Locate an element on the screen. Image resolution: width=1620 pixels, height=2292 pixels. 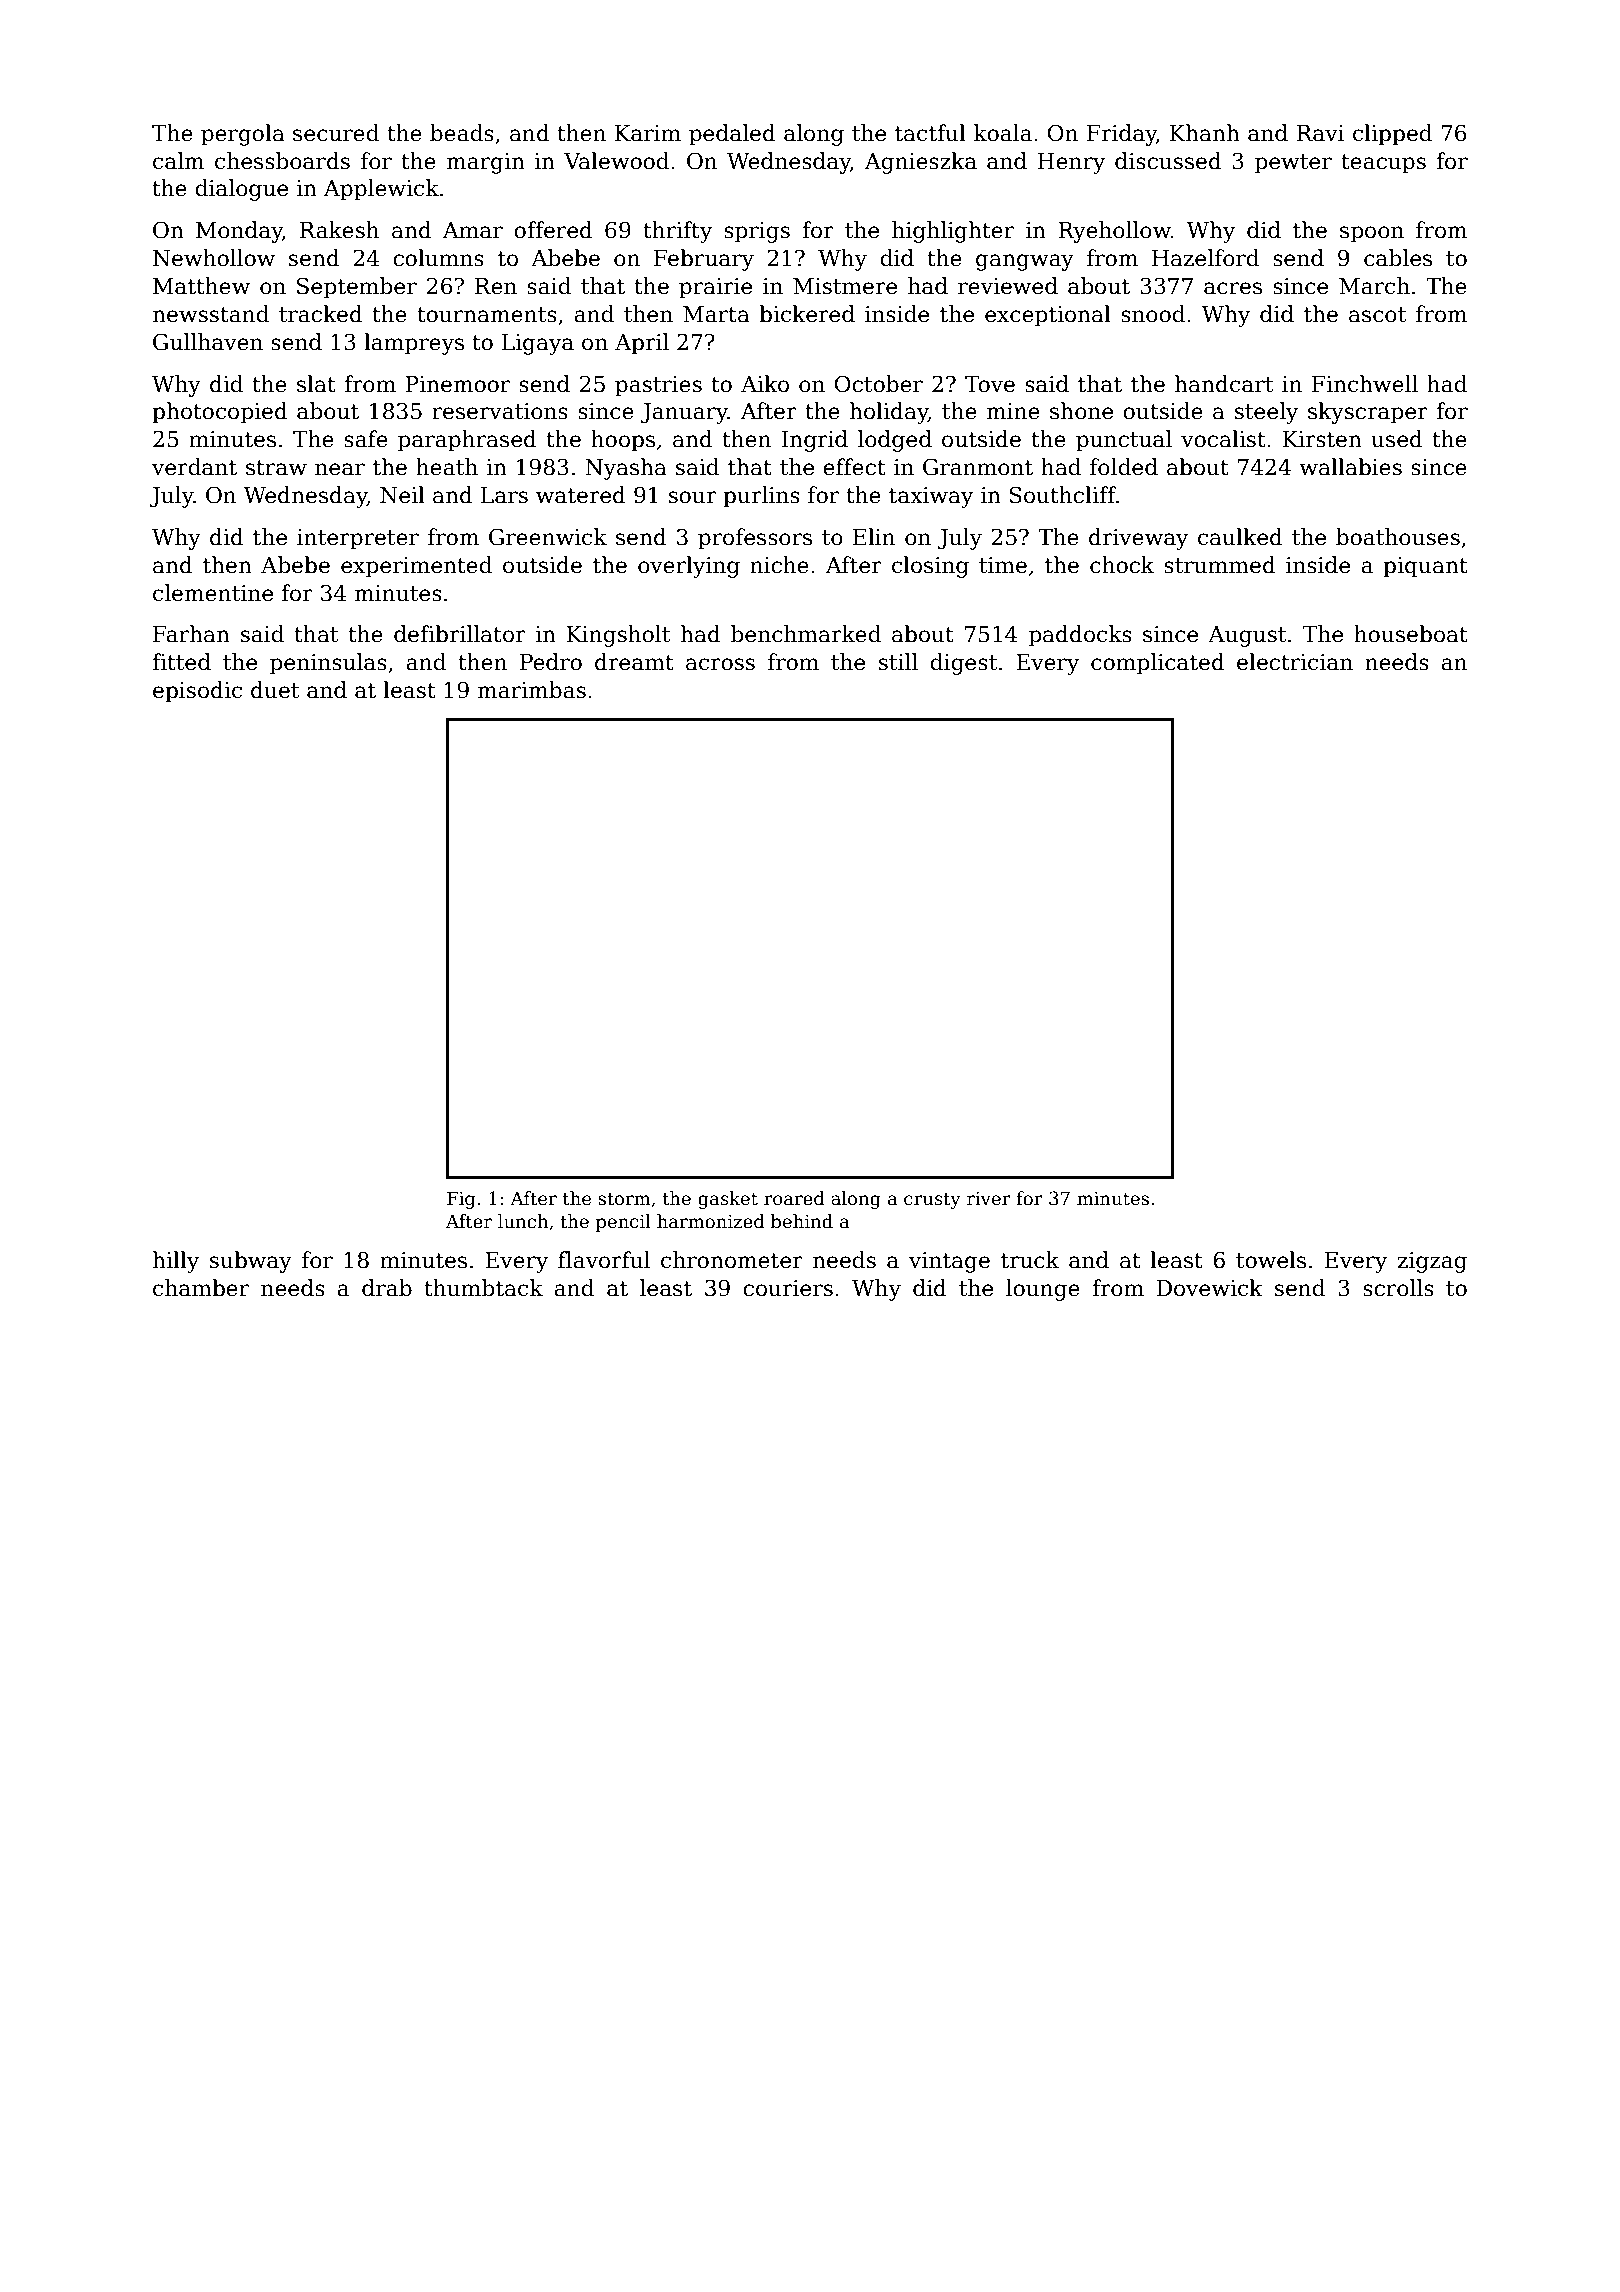
episodic is located at coordinates (197, 692).
